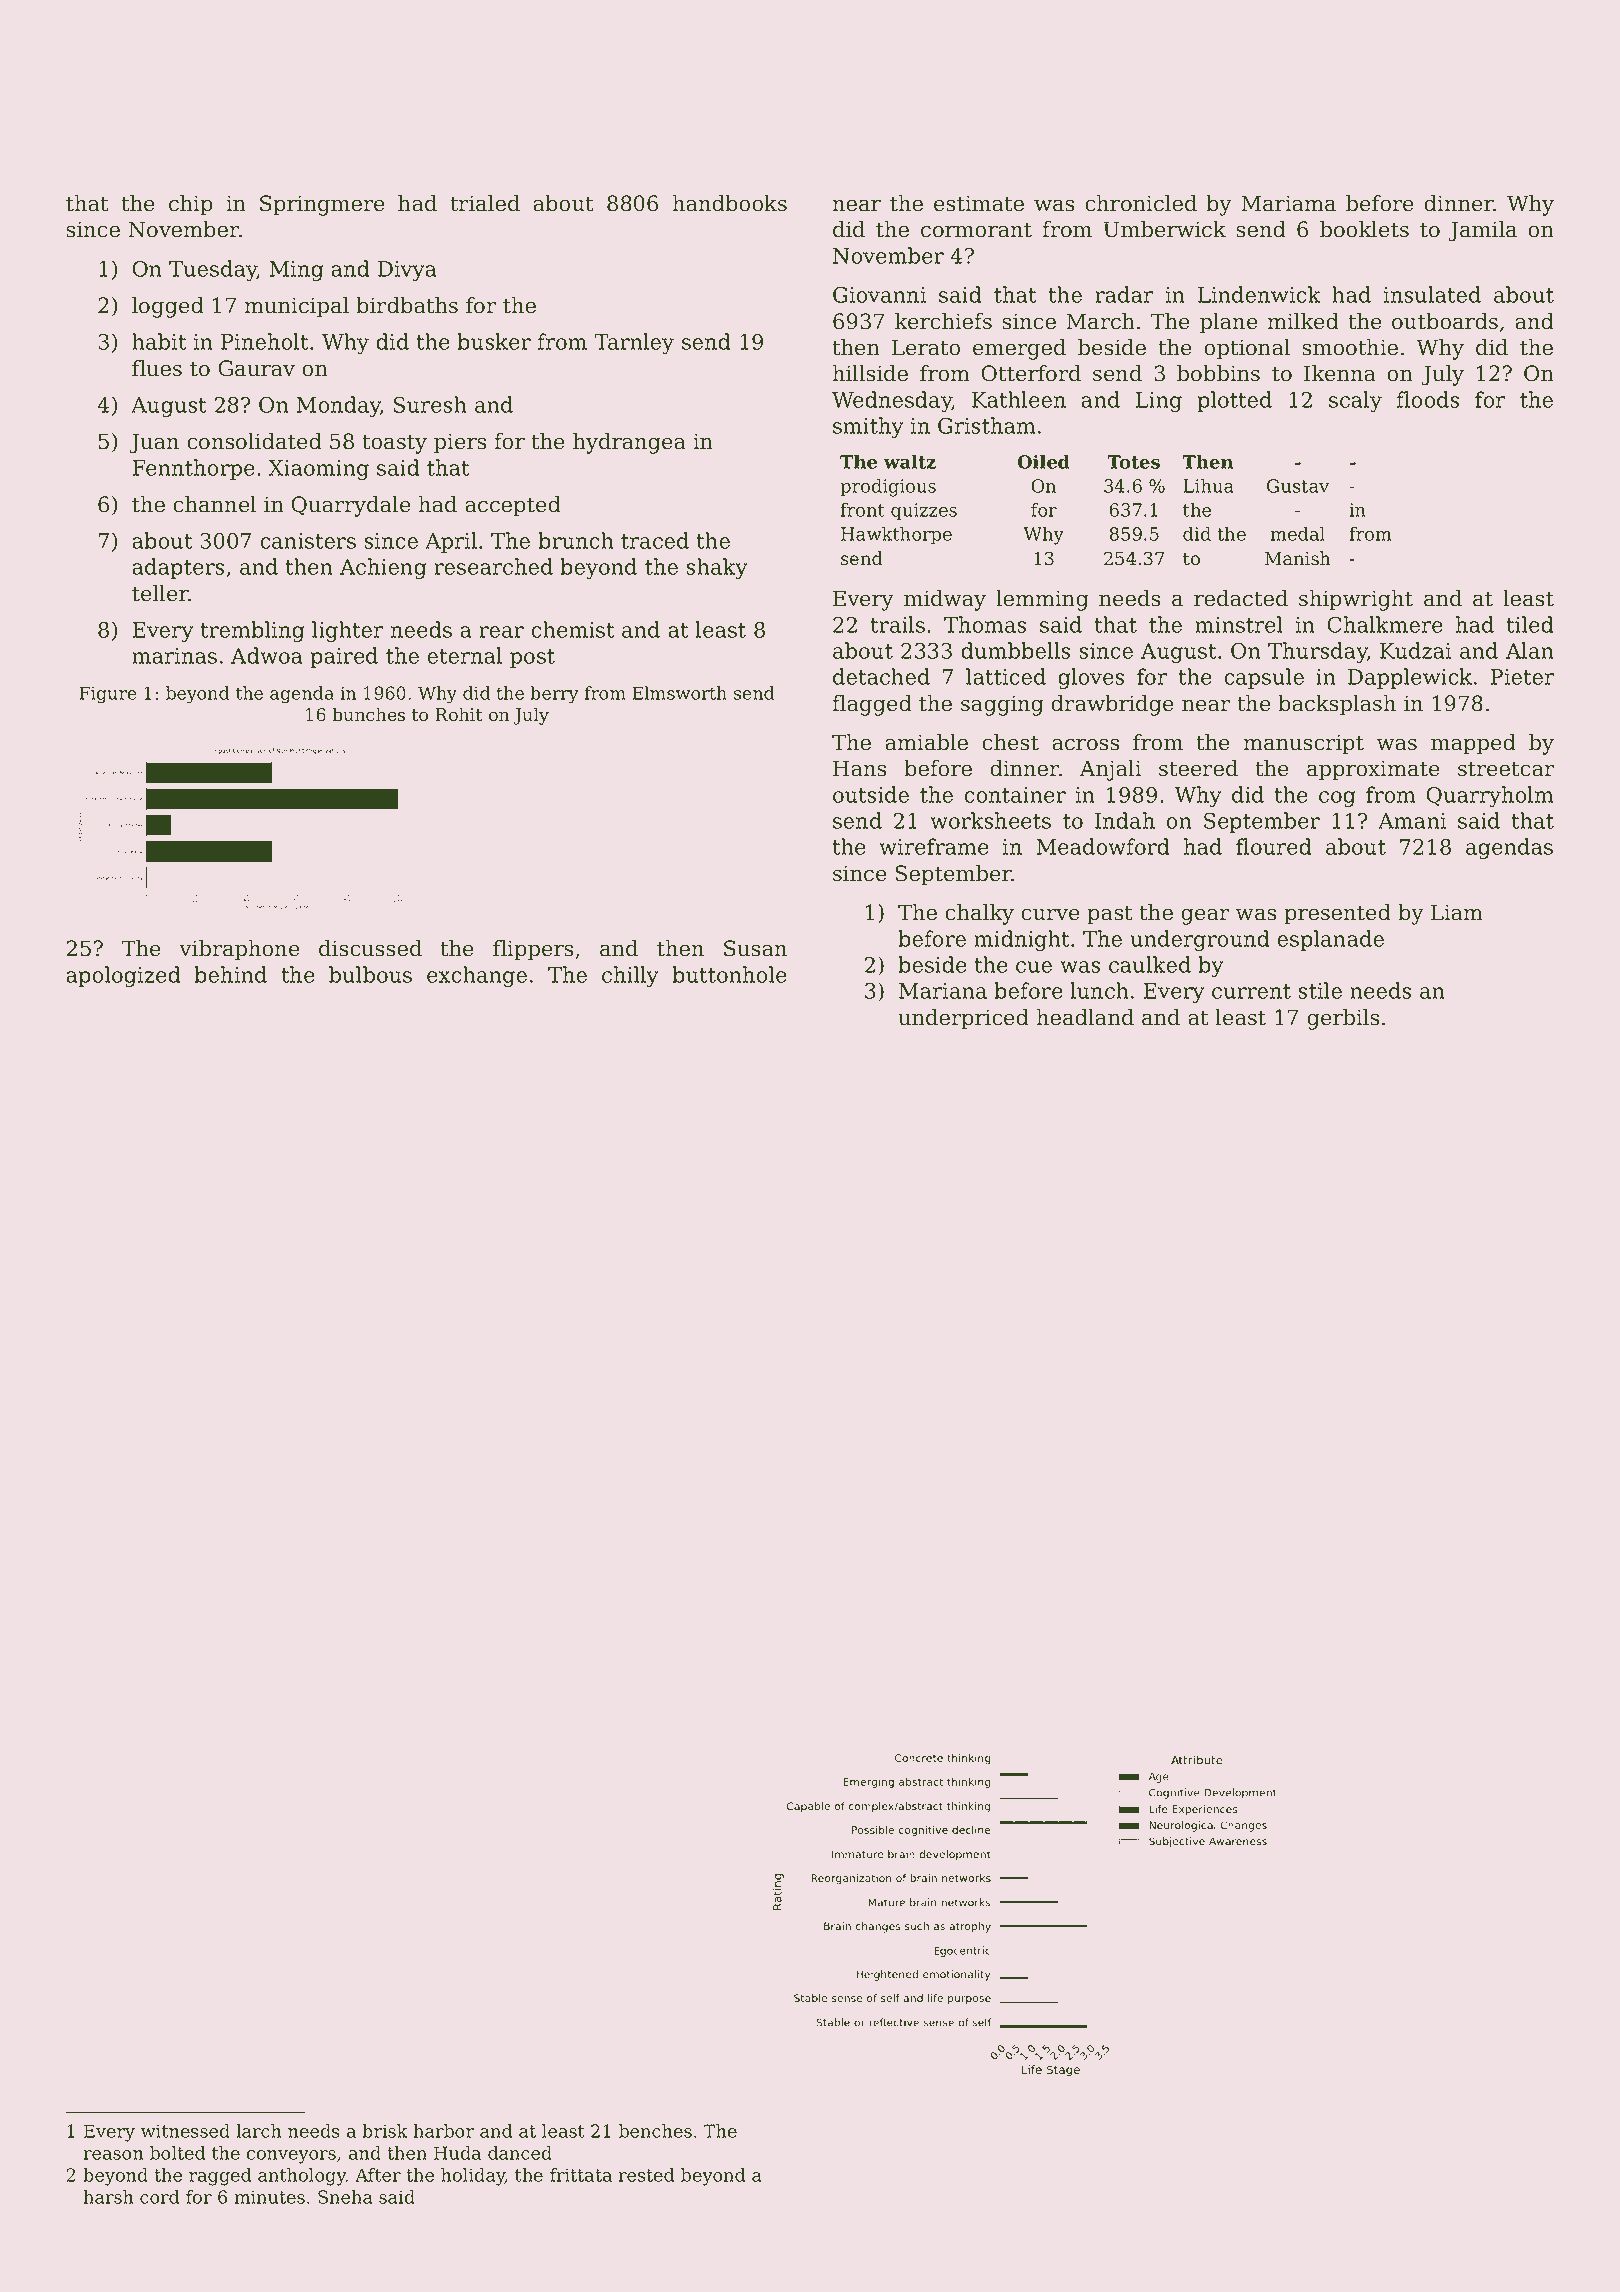  What do you see at coordinates (581, 2175) in the screenshot?
I see `frittata` at bounding box center [581, 2175].
